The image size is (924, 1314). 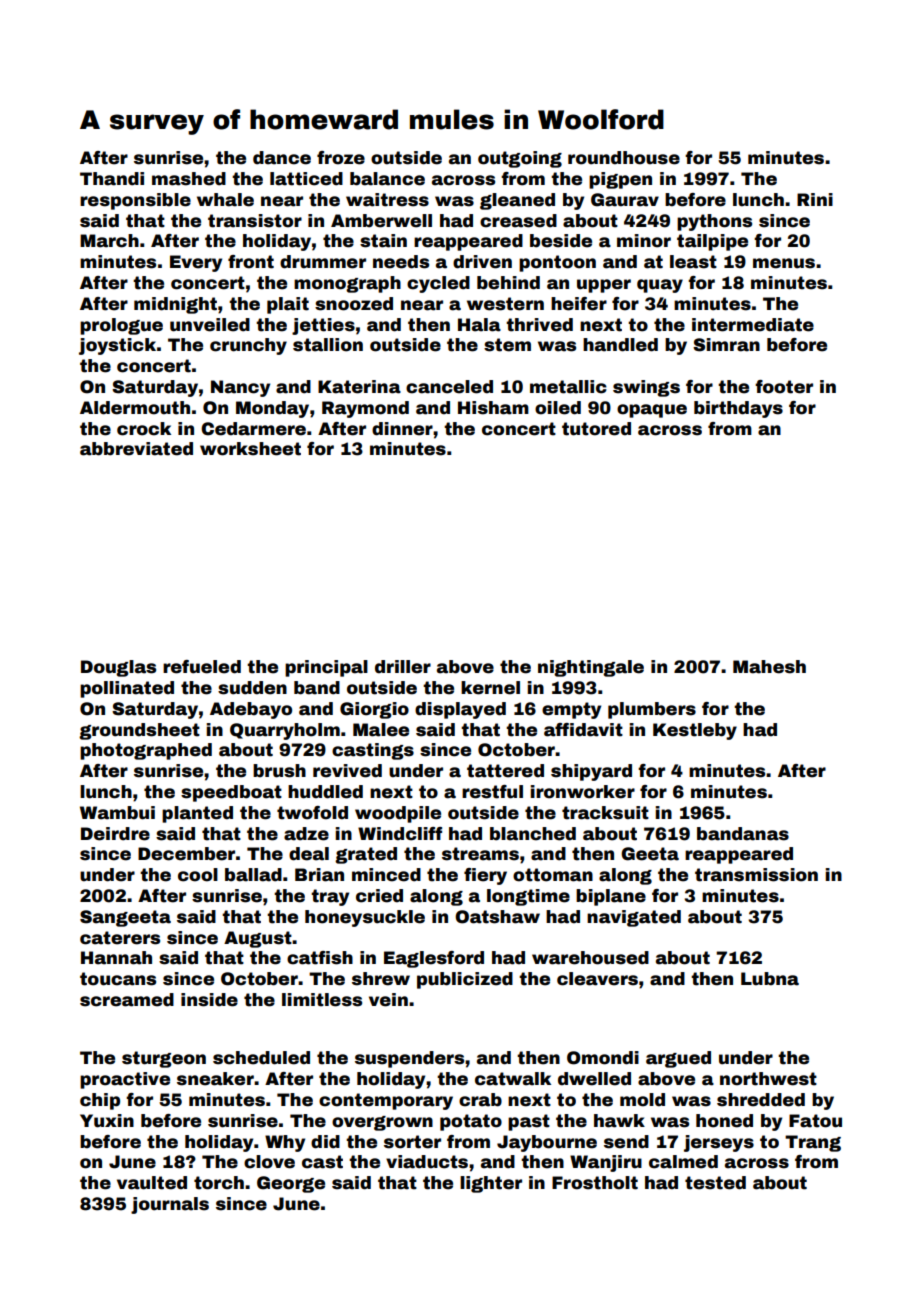 I want to click on quay, so click(x=660, y=286).
